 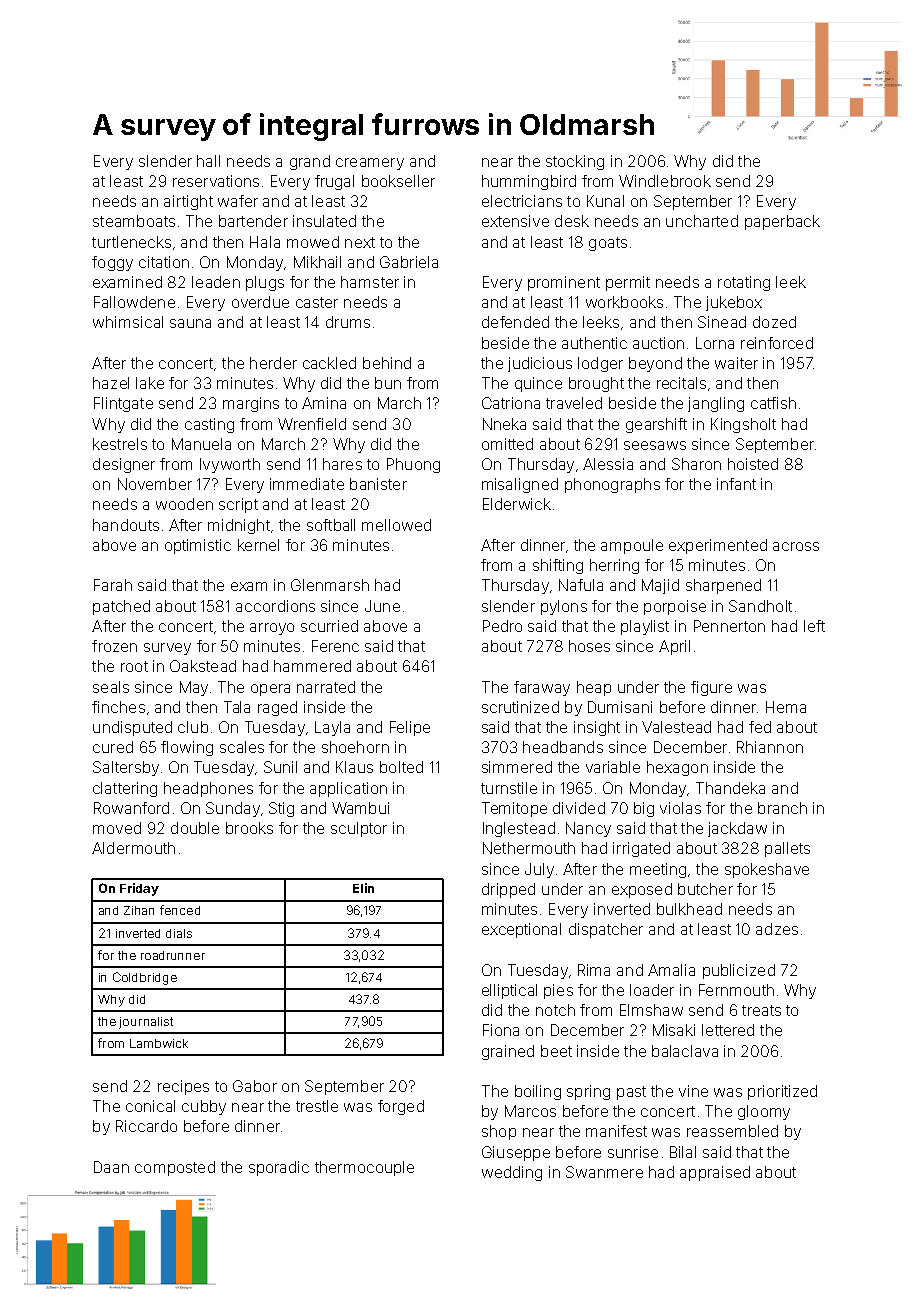 I want to click on conical, so click(x=150, y=1106).
